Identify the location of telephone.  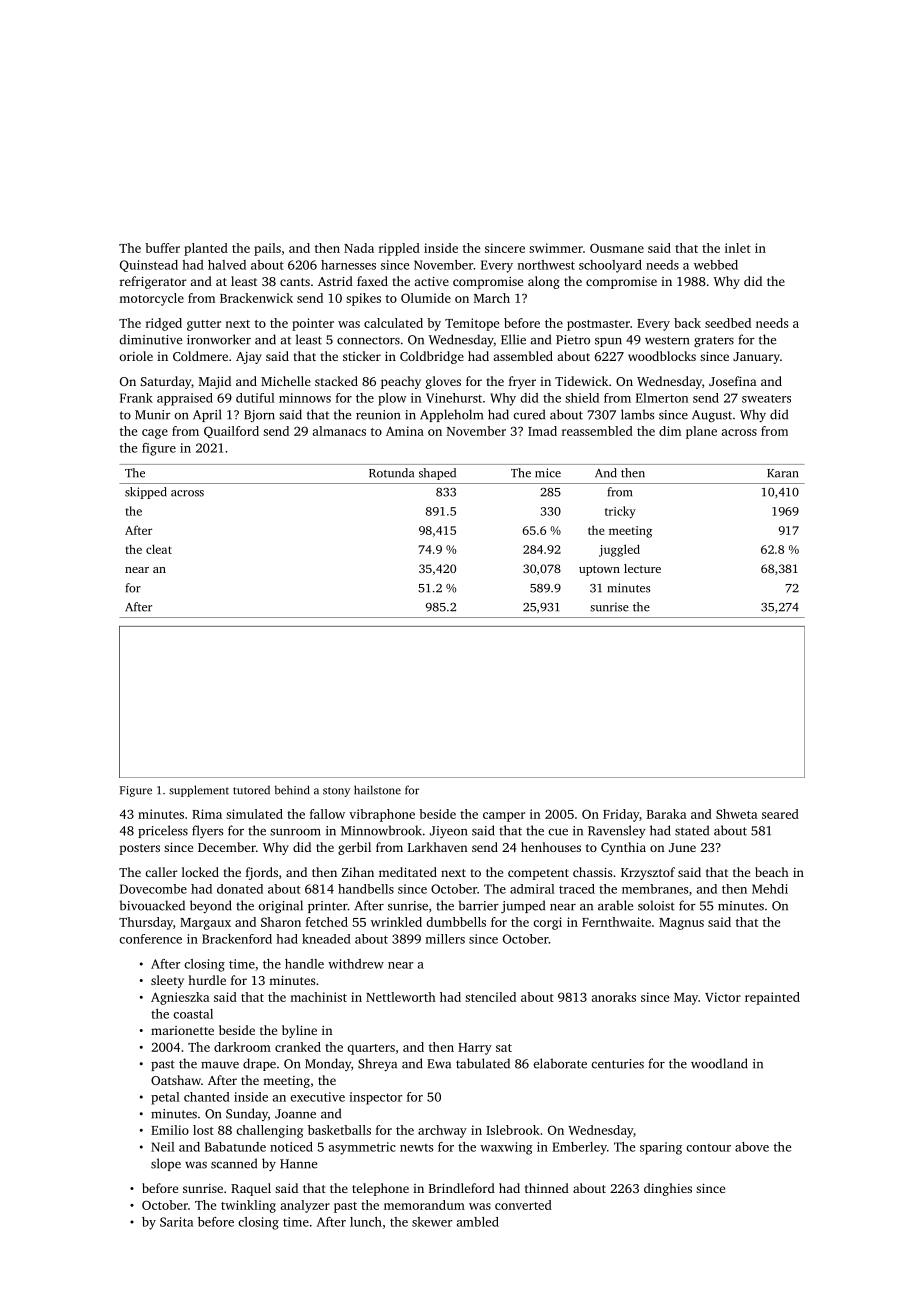
(380, 1189).
